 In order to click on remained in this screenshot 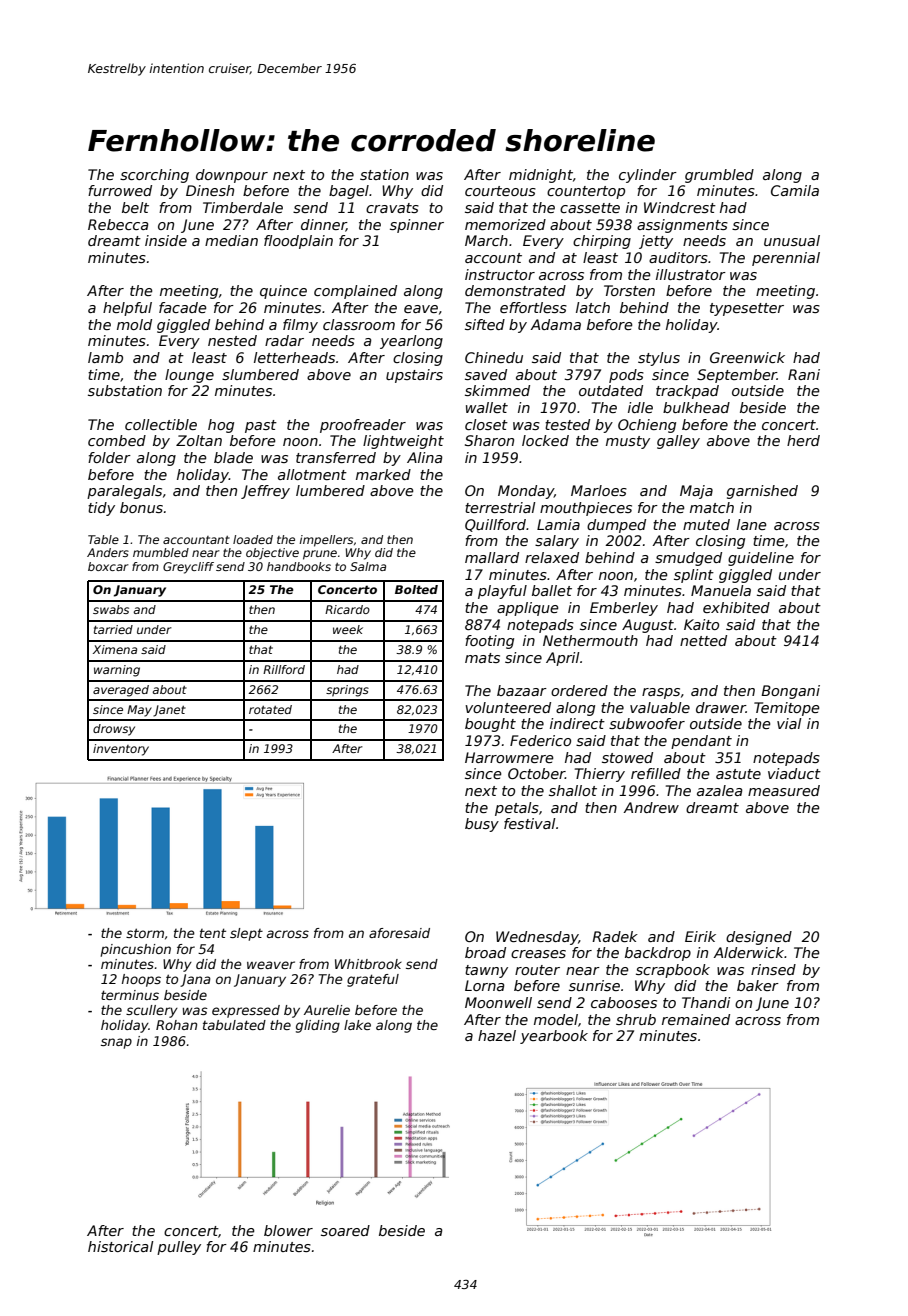, I will do `click(696, 1019)`.
